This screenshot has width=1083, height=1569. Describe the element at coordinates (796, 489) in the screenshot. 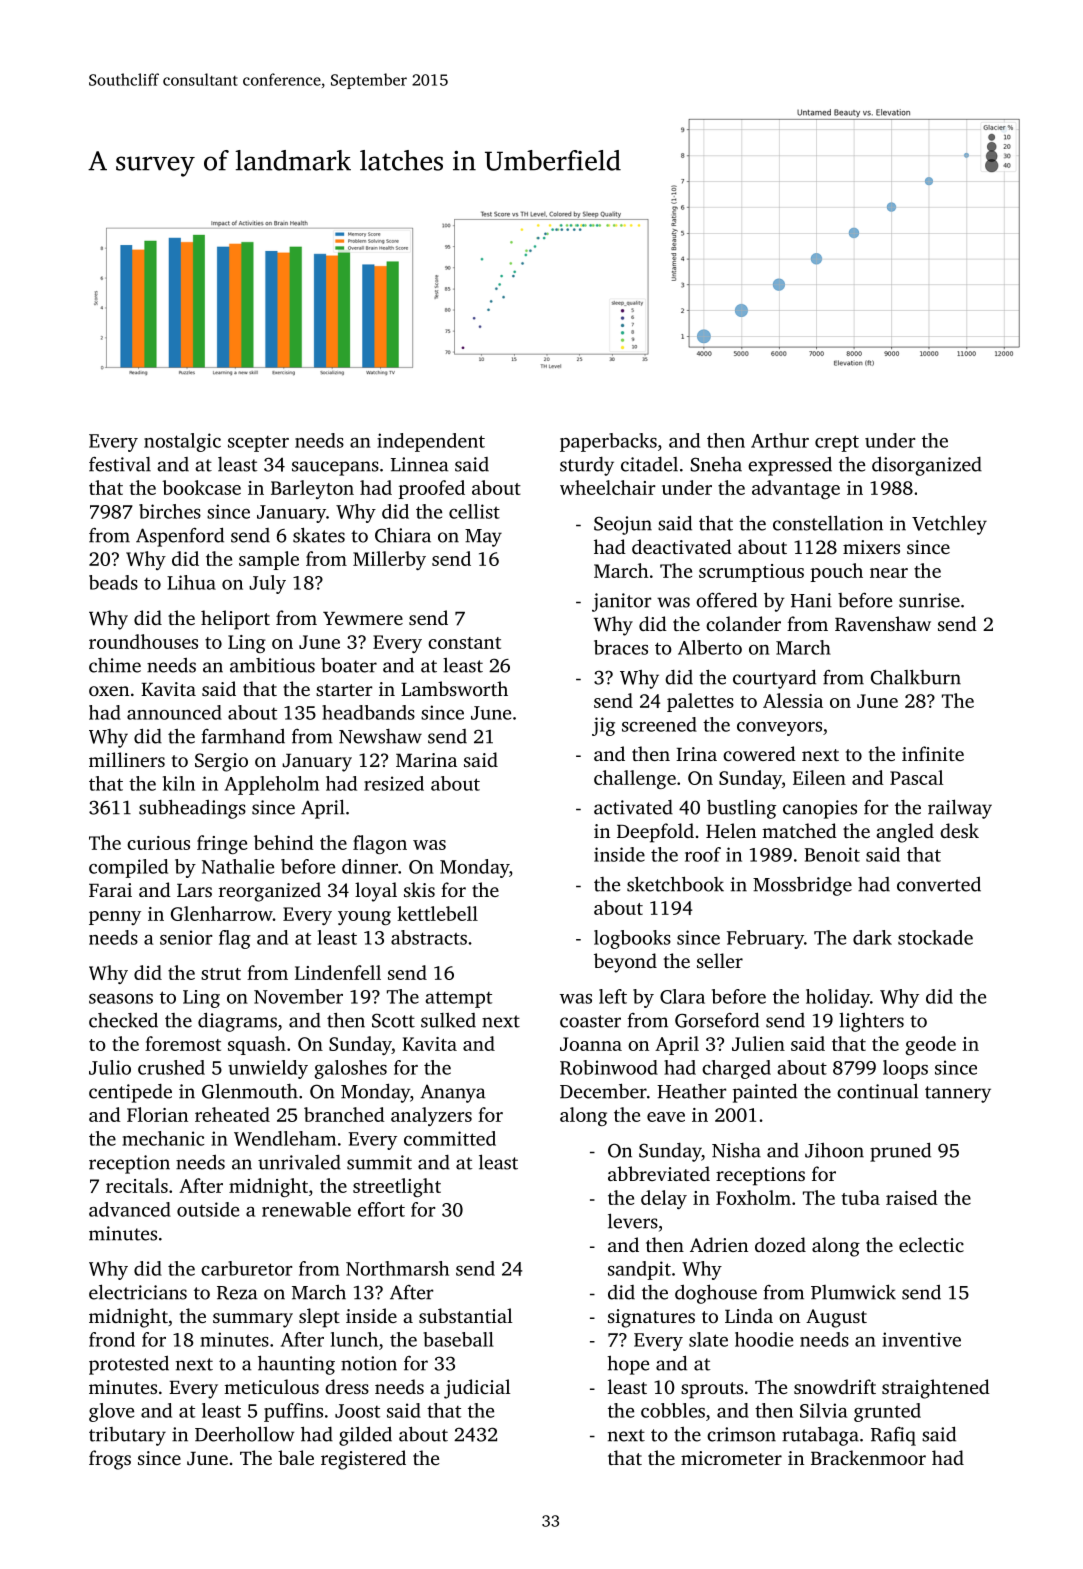

I see `advantage` at that location.
